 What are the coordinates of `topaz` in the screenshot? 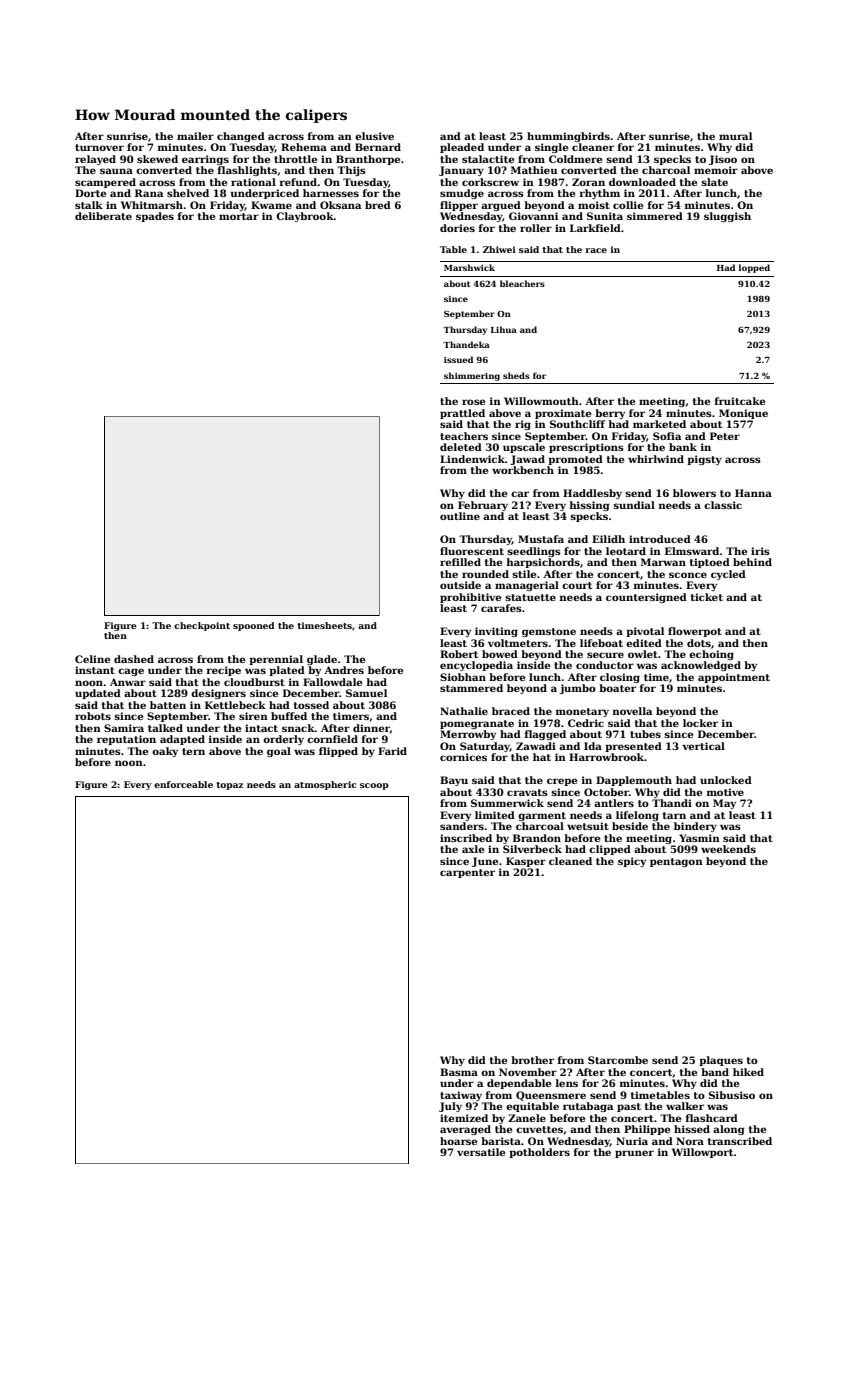 It's located at (229, 786).
